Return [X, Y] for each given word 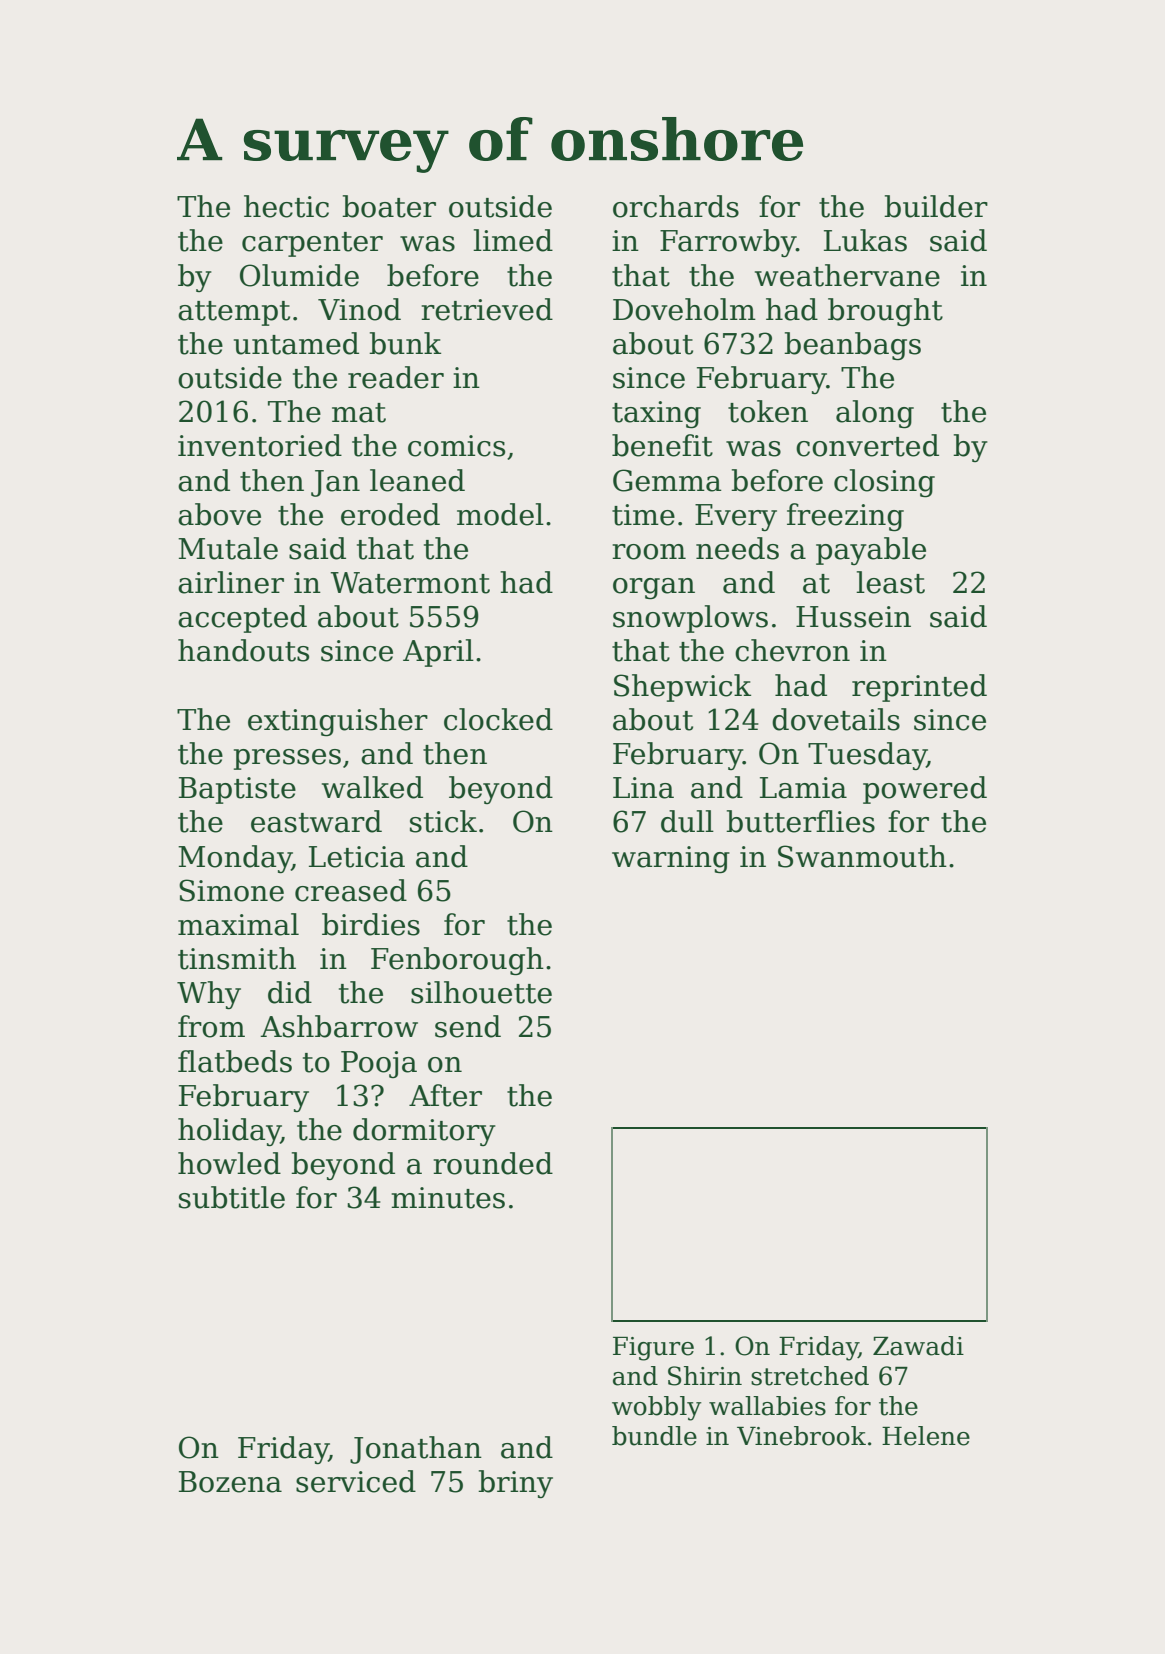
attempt [234, 313]
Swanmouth [862, 856]
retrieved [487, 309]
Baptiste [237, 790]
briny [515, 1484]
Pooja [379, 1064]
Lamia [803, 788]
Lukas [865, 240]
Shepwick [682, 688]
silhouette [481, 992]
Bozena [230, 1482]
